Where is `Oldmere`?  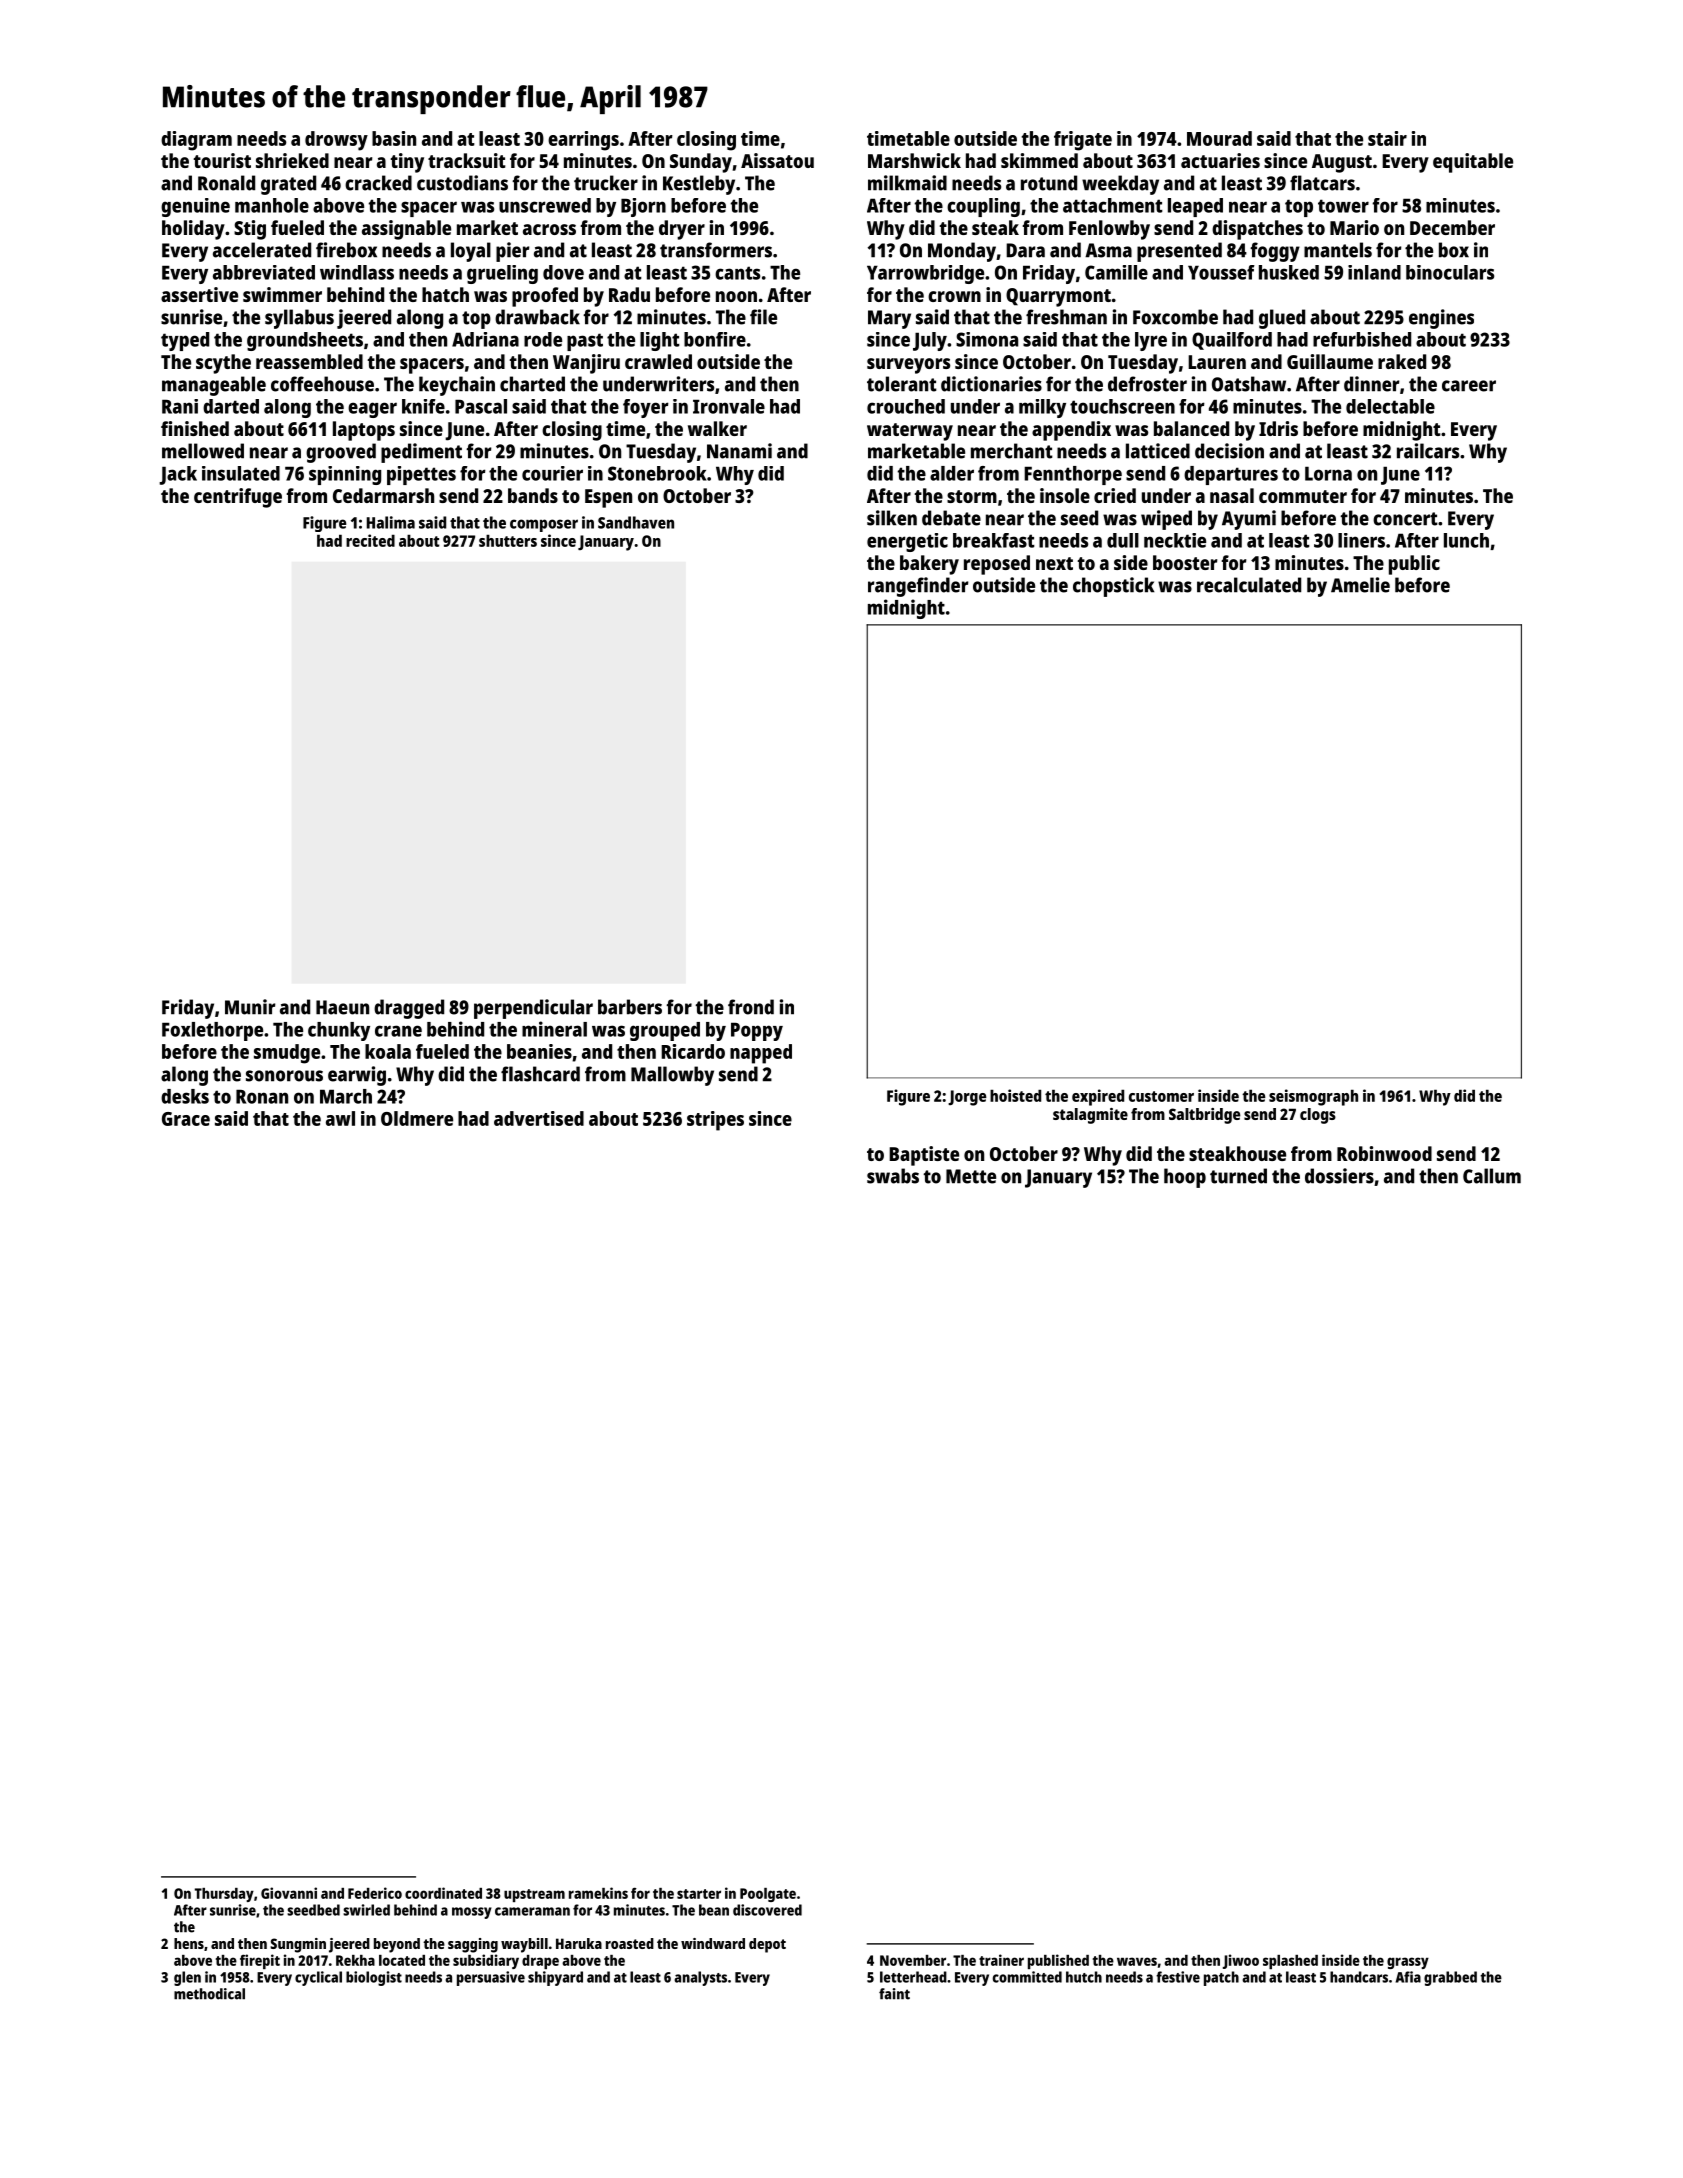 Oldmere is located at coordinates (417, 1118).
